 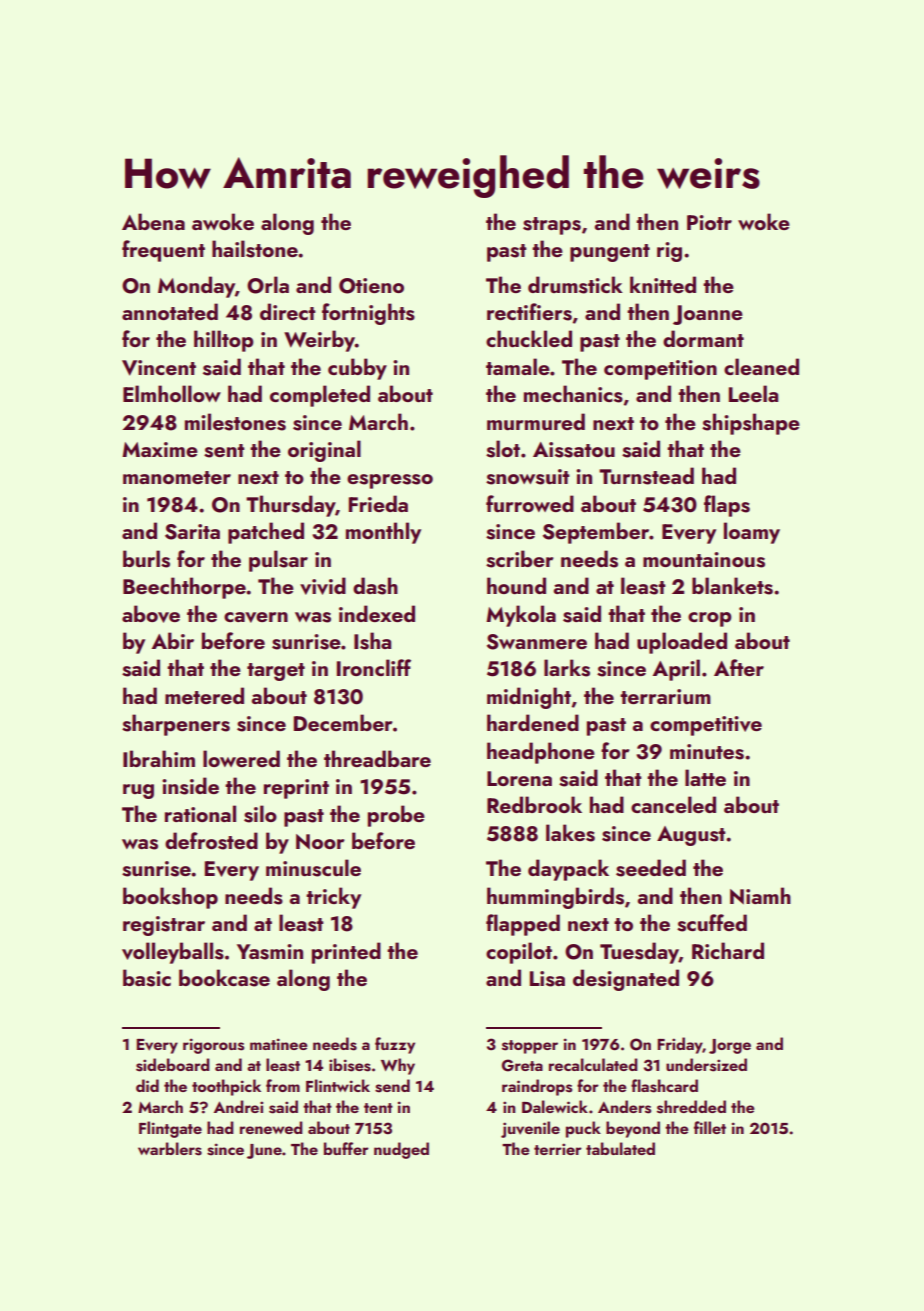 What do you see at coordinates (147, 978) in the page?
I see `basic` at bounding box center [147, 978].
